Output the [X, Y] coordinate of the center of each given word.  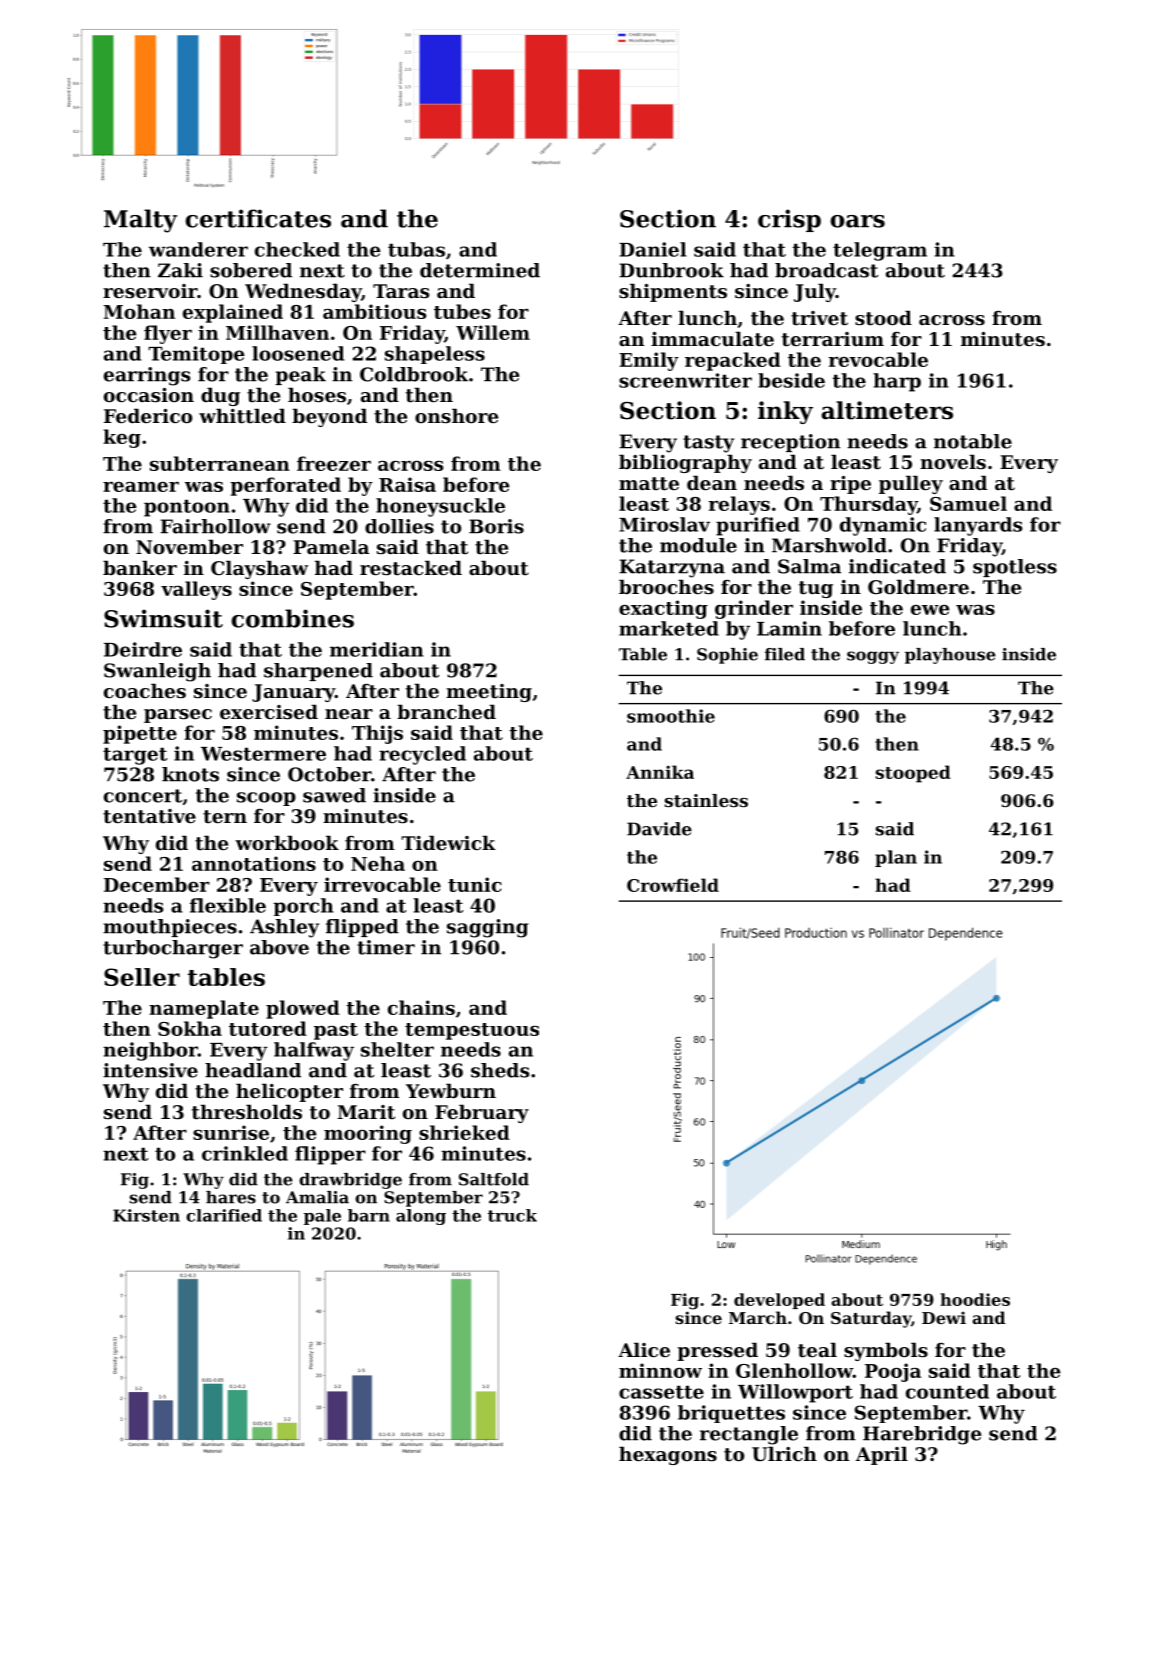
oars [857, 221]
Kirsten [146, 1215]
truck [512, 1215]
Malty [141, 221]
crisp [789, 220]
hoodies [975, 1299]
